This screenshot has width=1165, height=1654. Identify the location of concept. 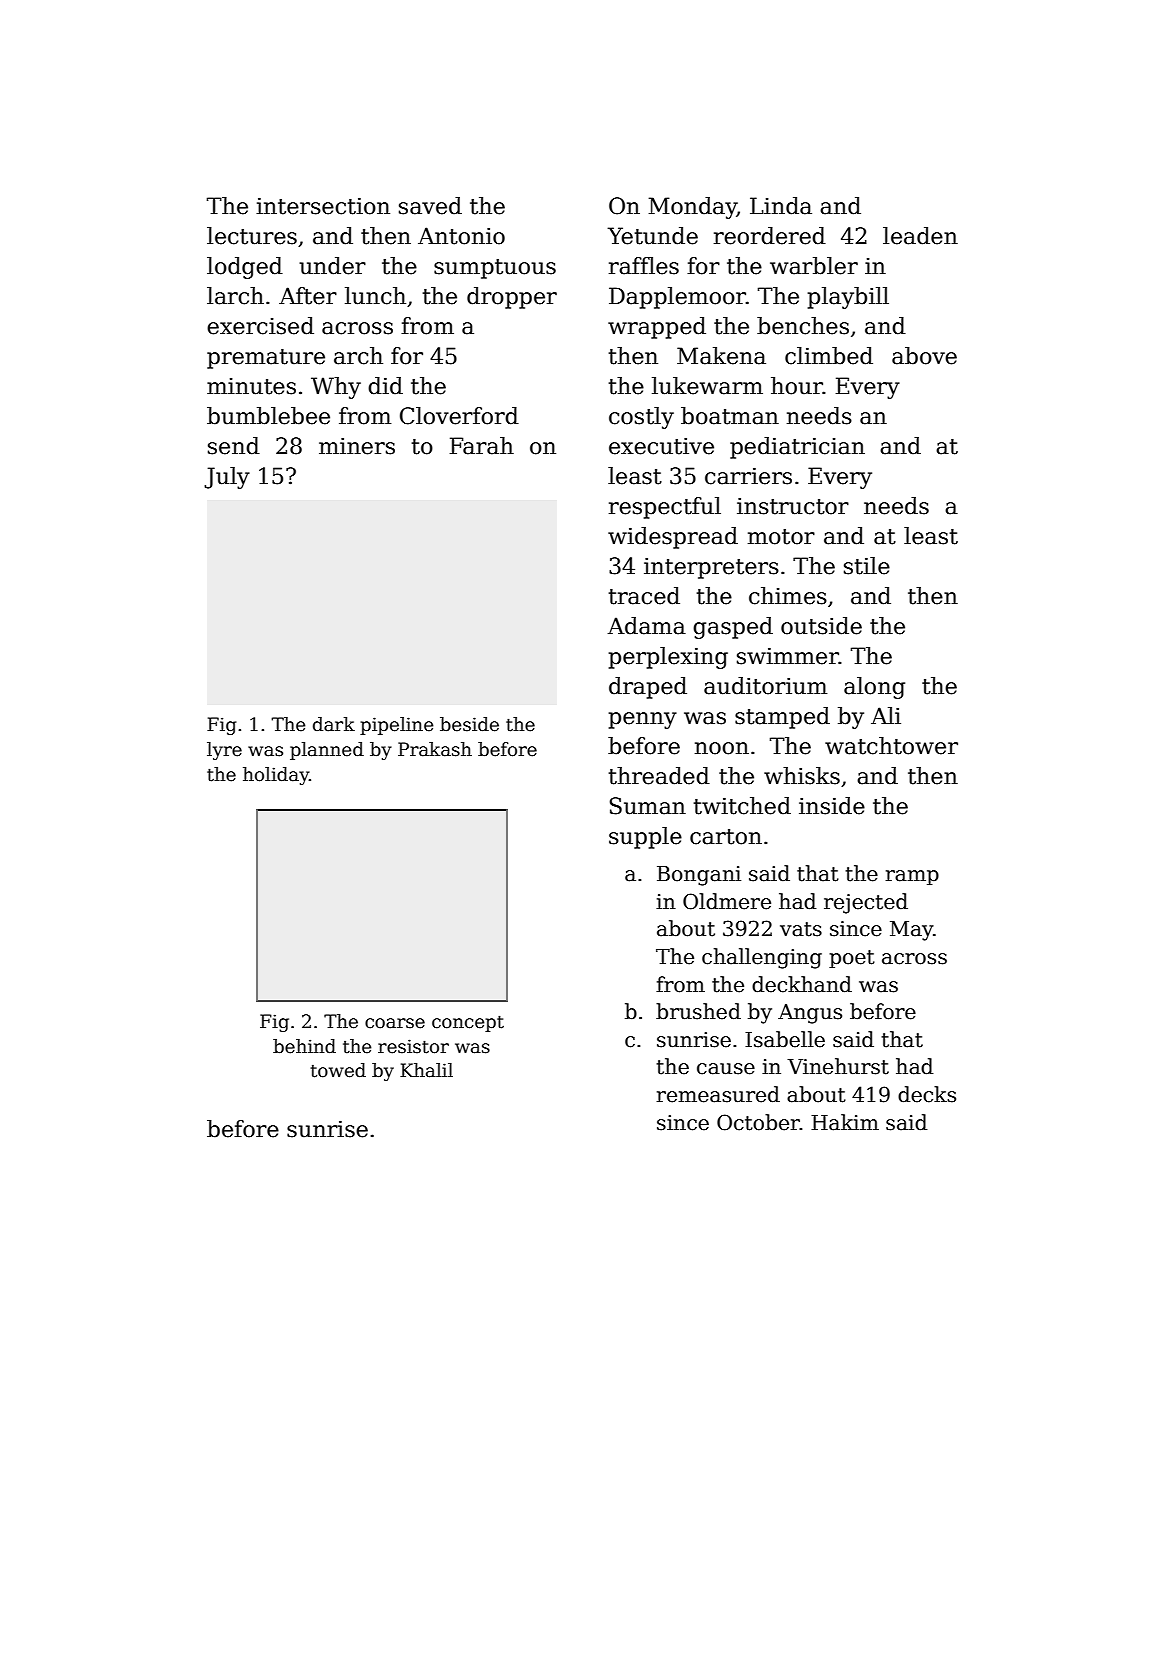
(468, 1023).
